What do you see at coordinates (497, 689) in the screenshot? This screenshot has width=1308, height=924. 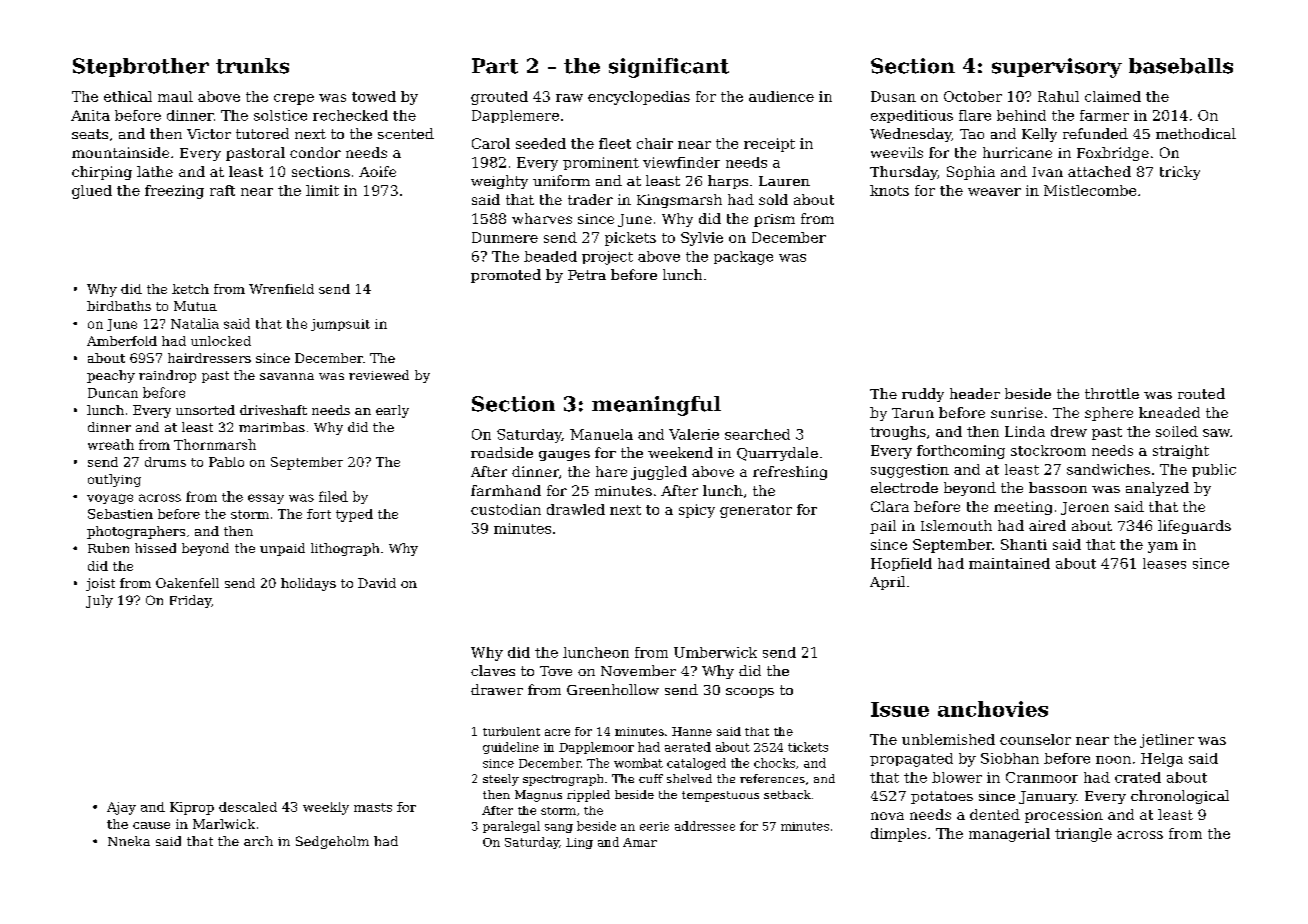 I see `drawer` at bounding box center [497, 689].
